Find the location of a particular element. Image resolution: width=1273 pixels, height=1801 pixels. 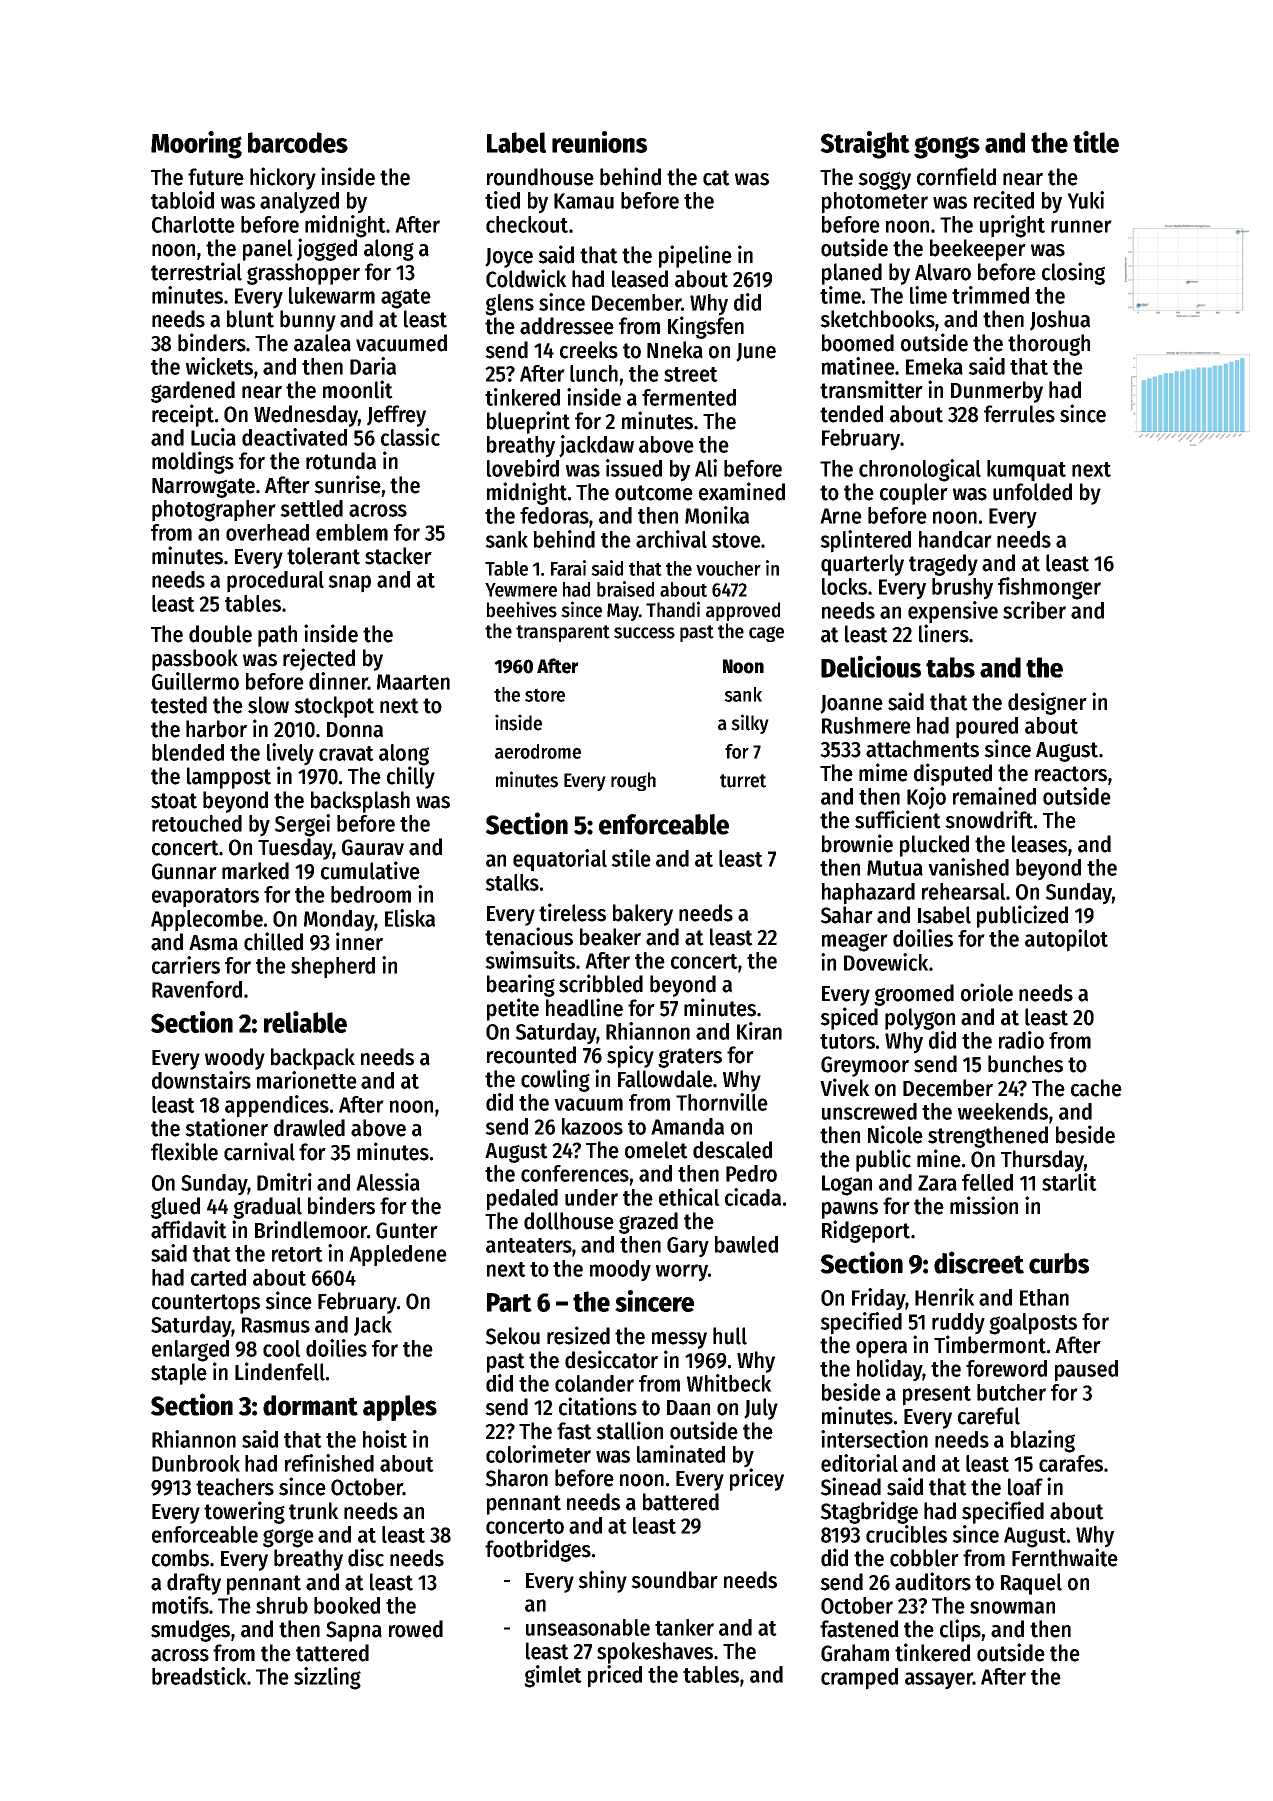

breadstick is located at coordinates (199, 1676).
